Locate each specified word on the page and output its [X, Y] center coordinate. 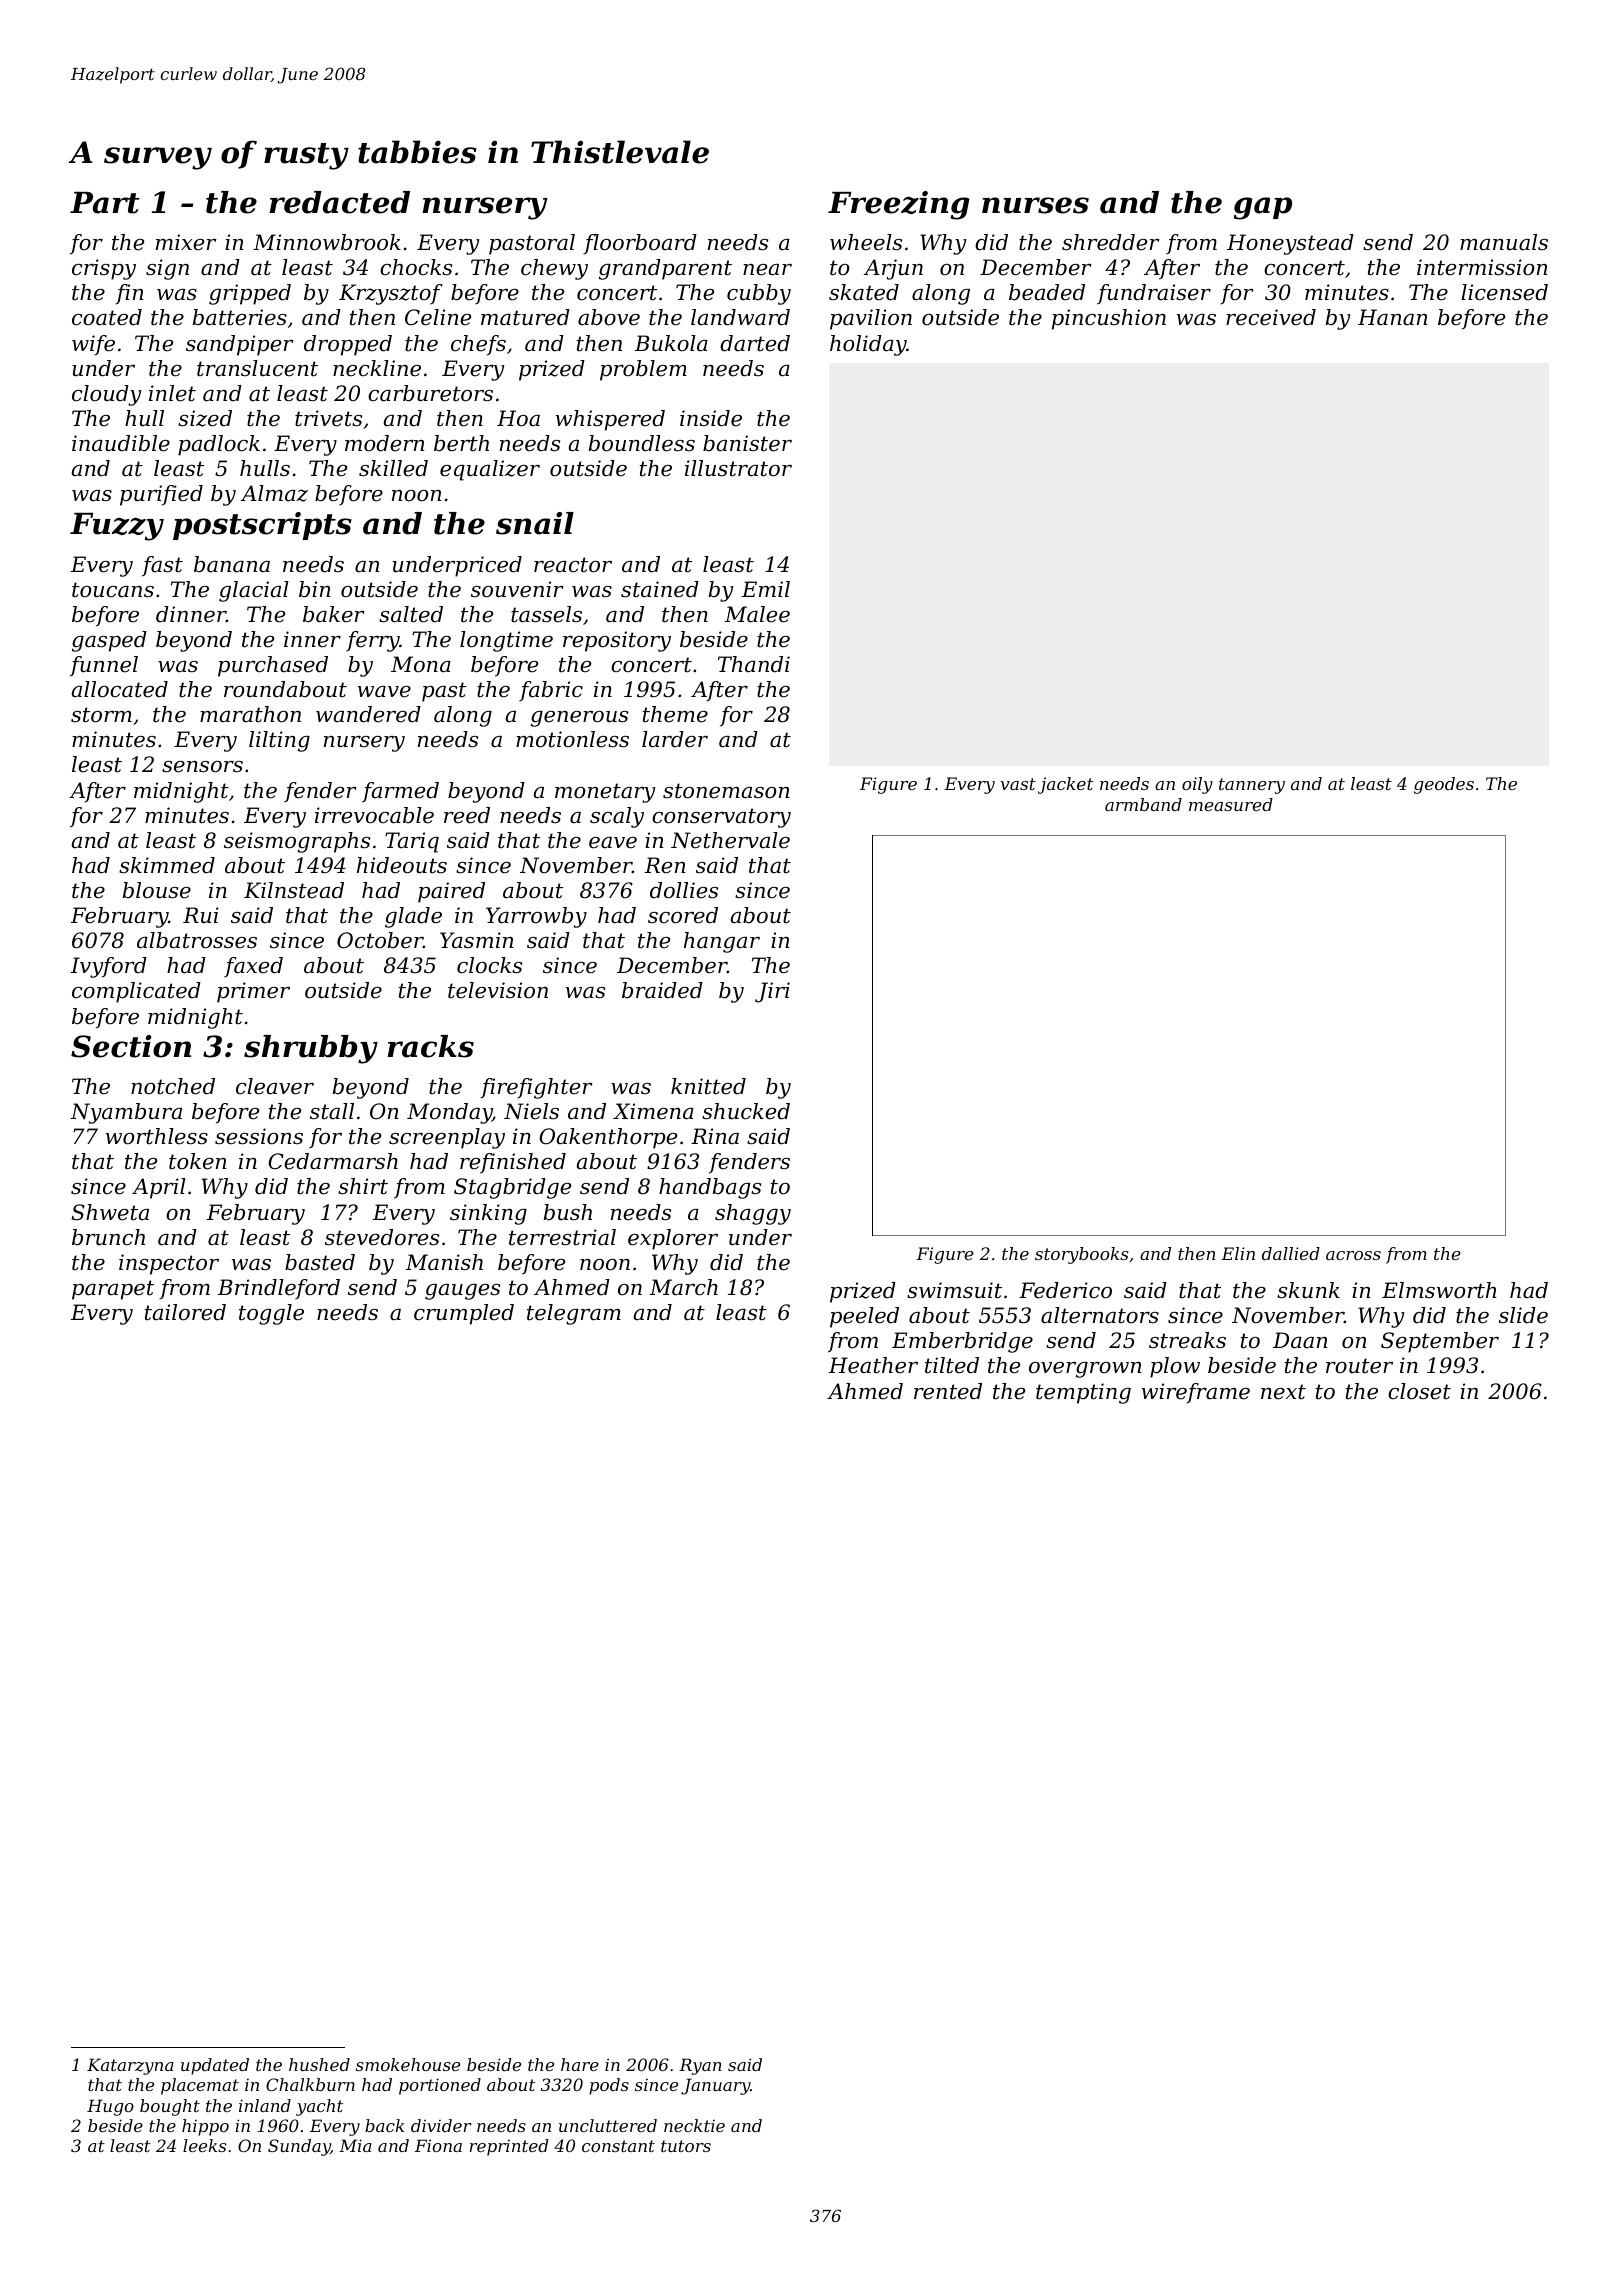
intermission [1482, 267]
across [1353, 1255]
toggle [271, 1314]
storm [101, 715]
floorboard [640, 244]
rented [948, 1391]
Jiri [772, 992]
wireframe [1196, 1393]
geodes [1444, 785]
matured [525, 317]
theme [675, 714]
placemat [200, 2086]
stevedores [382, 1237]
